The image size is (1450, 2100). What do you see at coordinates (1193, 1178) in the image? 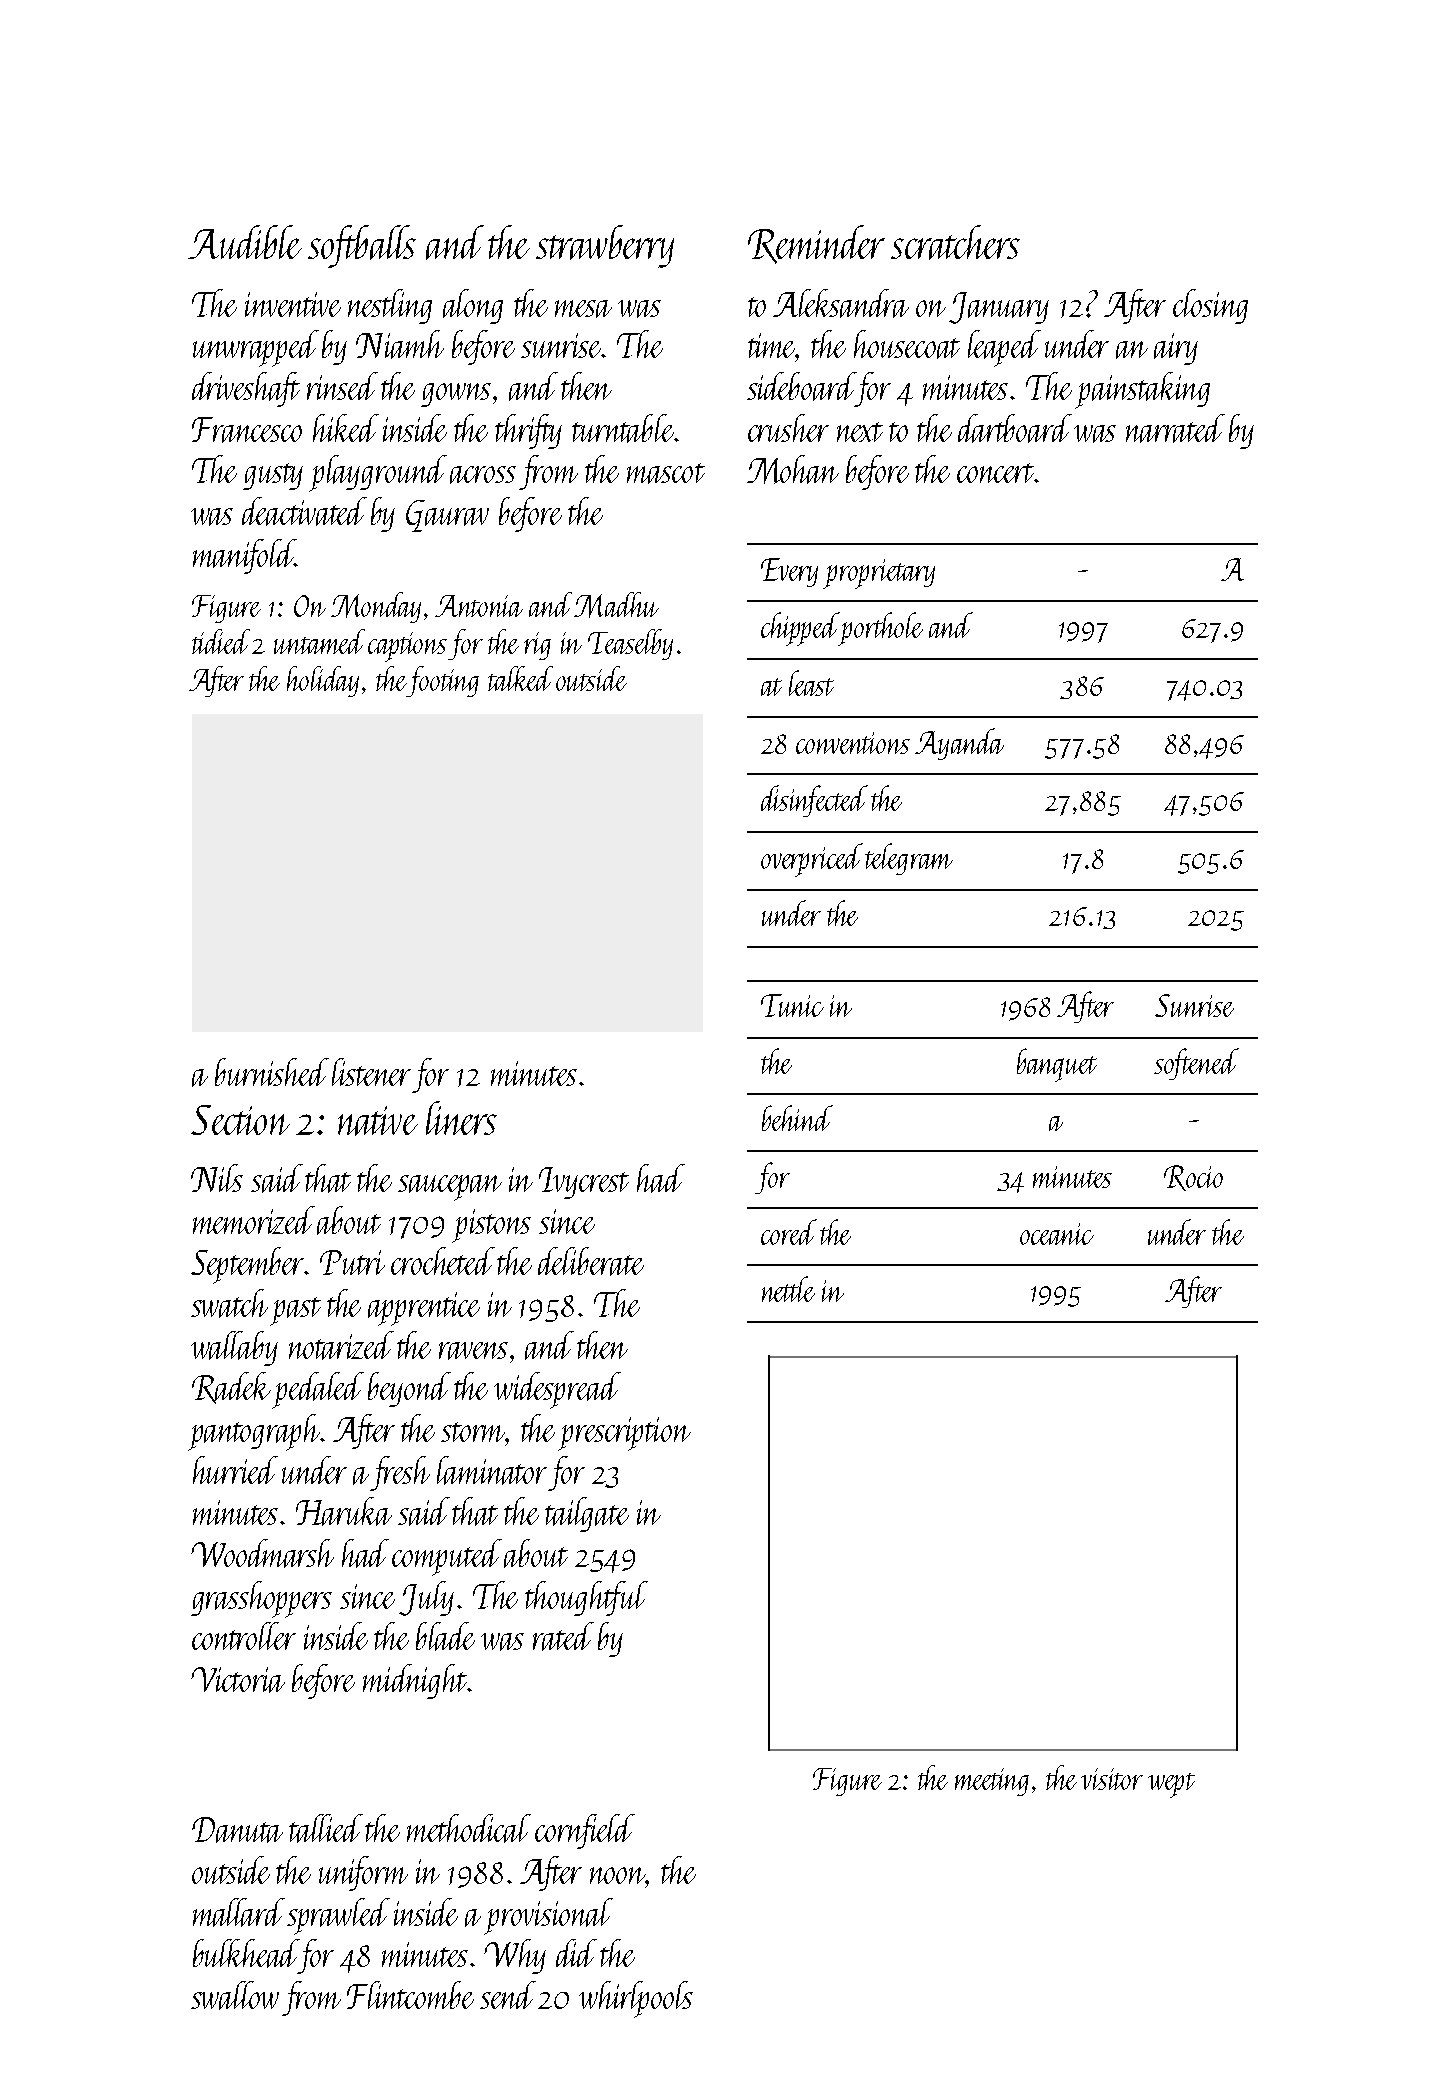
I see `Rocio` at bounding box center [1193, 1178].
